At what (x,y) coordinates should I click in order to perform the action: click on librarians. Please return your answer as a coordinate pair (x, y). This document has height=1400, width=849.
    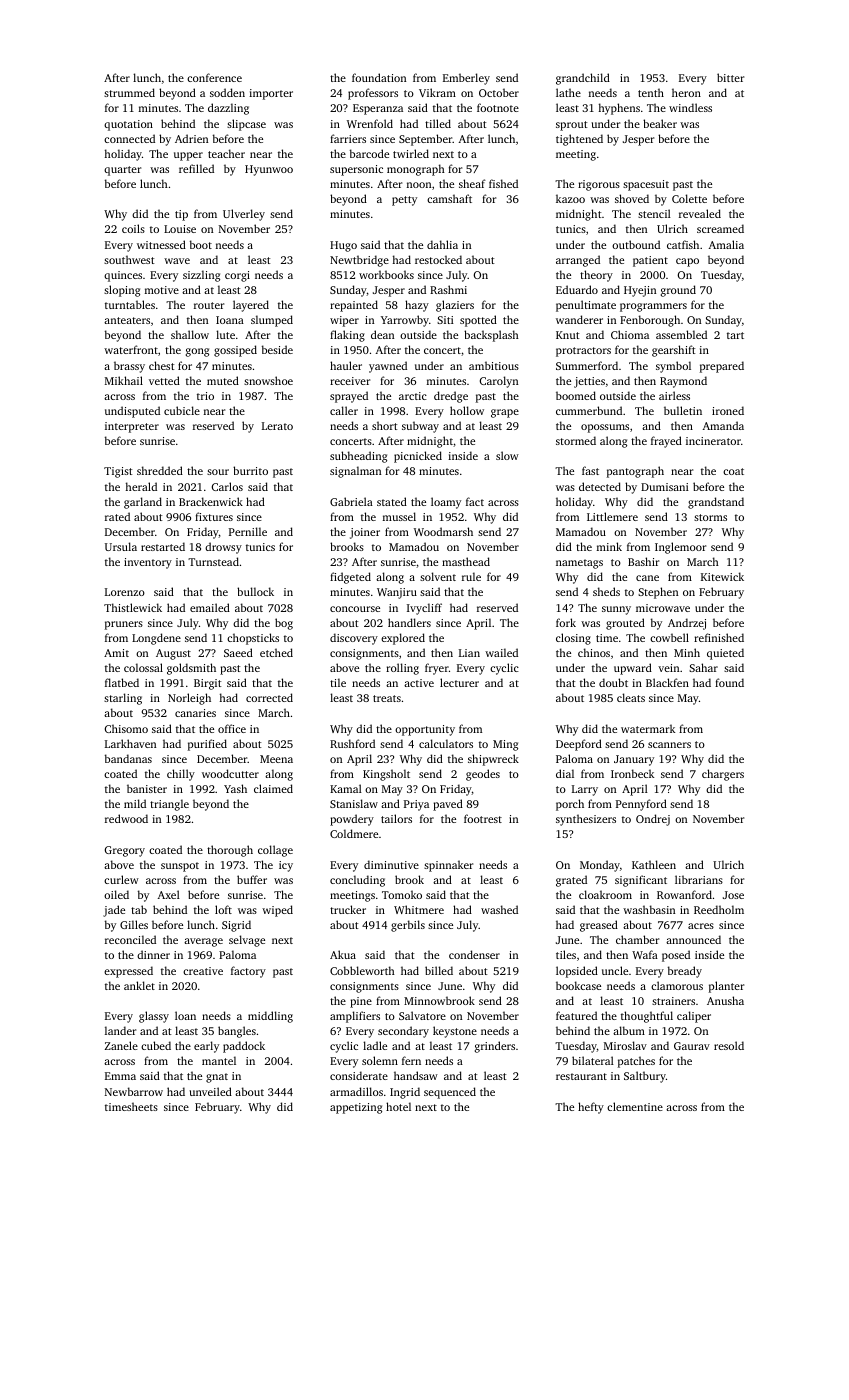
    Looking at the image, I should click on (699, 879).
